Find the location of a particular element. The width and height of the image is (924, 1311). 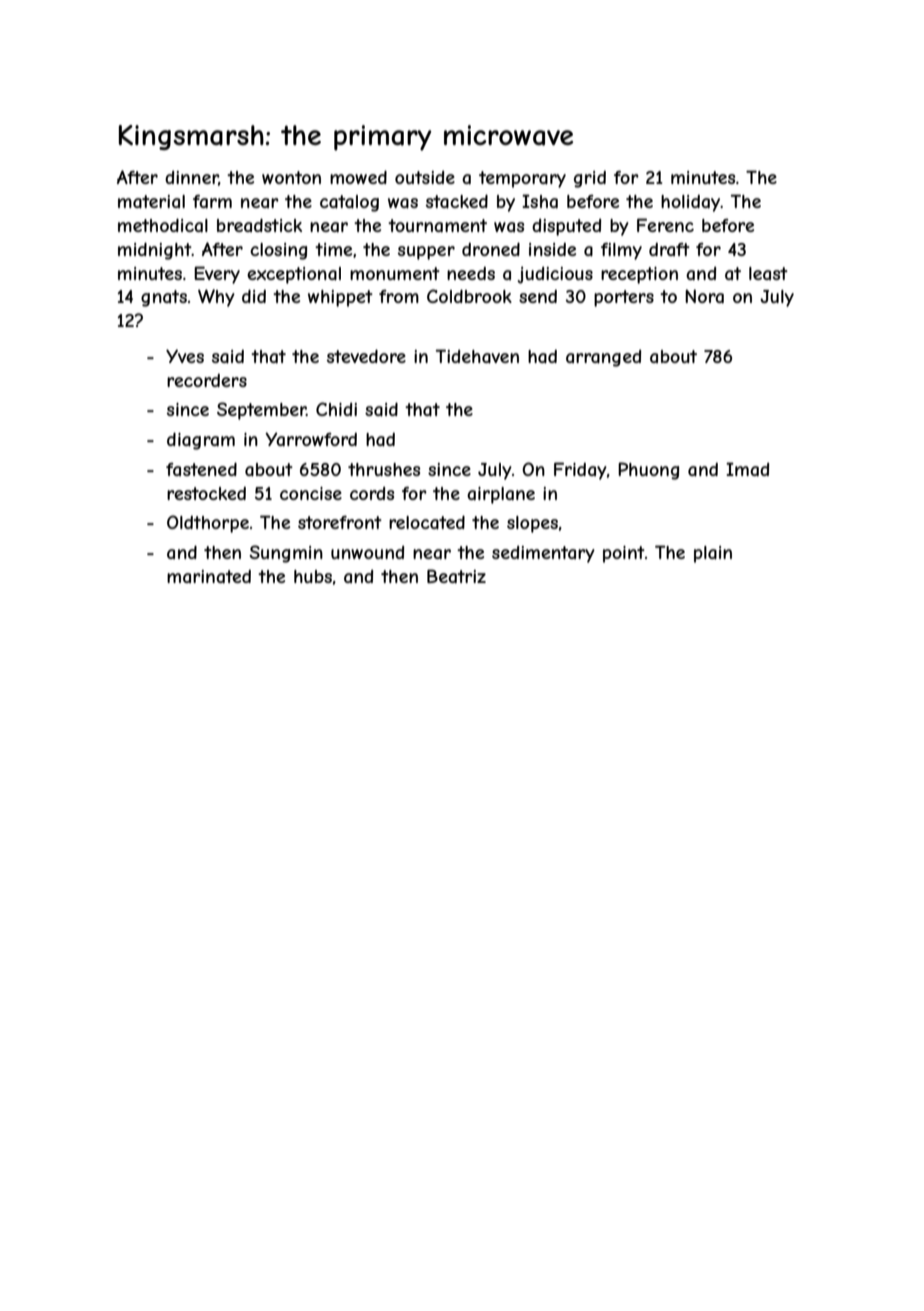

wonton is located at coordinates (291, 177).
